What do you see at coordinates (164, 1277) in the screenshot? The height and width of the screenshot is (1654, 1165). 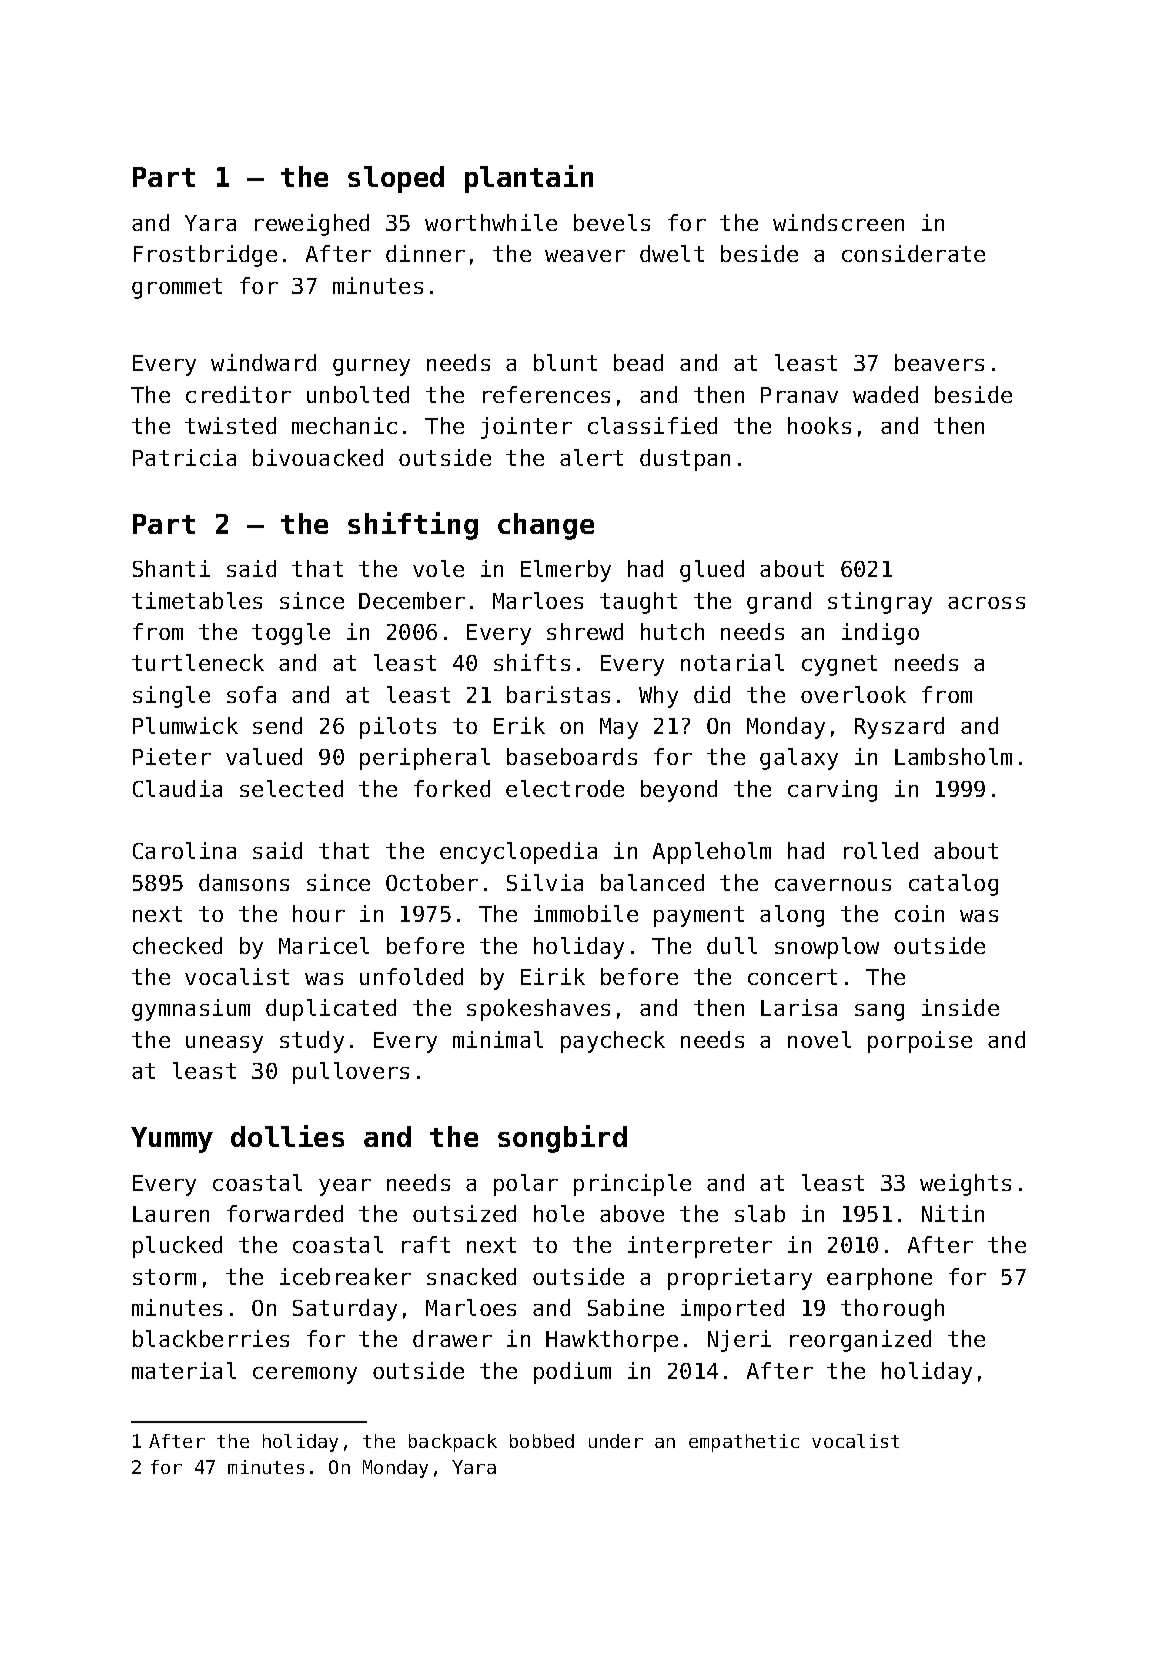 I see `storm` at bounding box center [164, 1277].
